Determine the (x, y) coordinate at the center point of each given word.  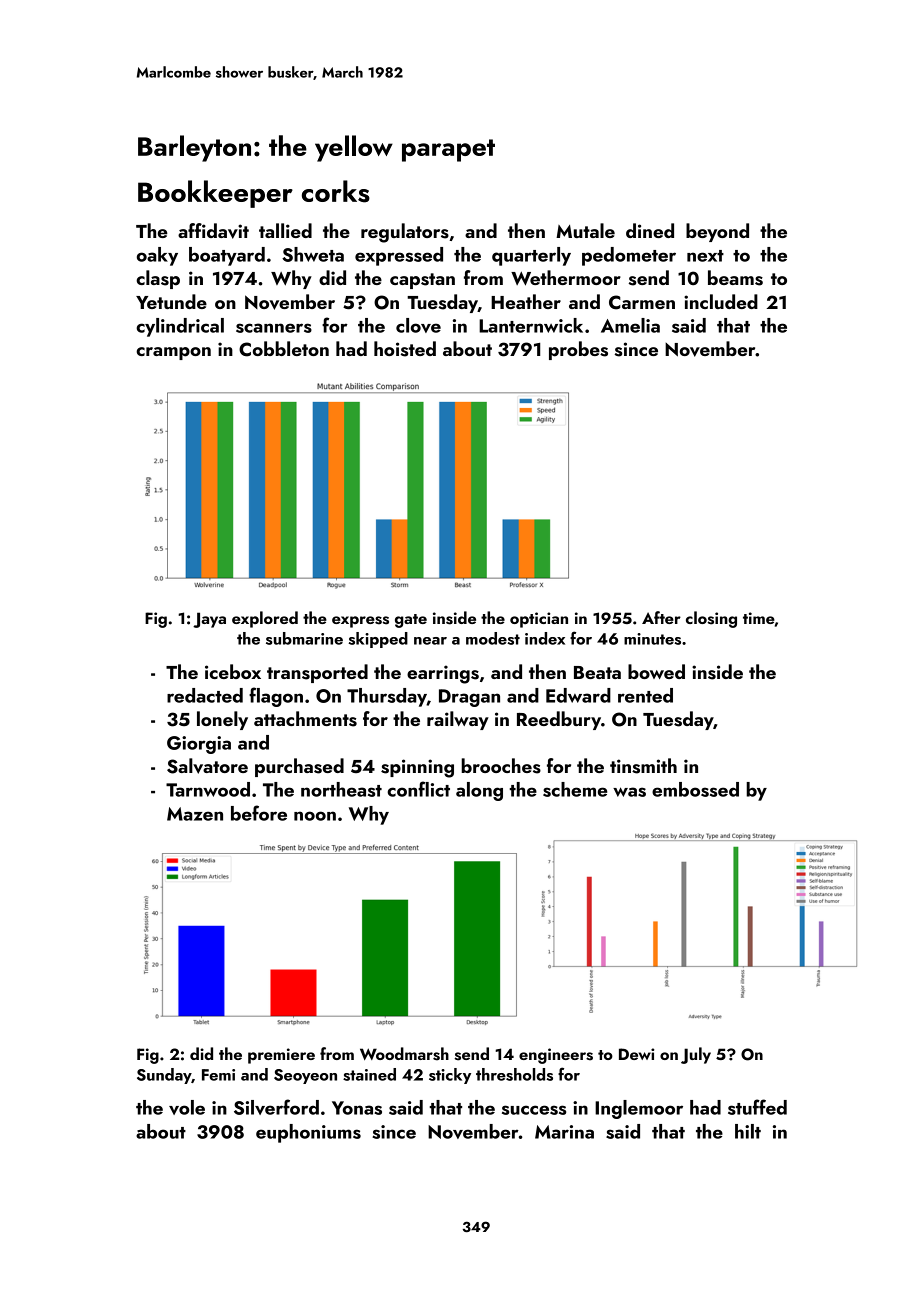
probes (578, 350)
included (721, 301)
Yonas (357, 1108)
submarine (304, 638)
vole (187, 1107)
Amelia (630, 325)
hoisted (405, 349)
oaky (157, 256)
